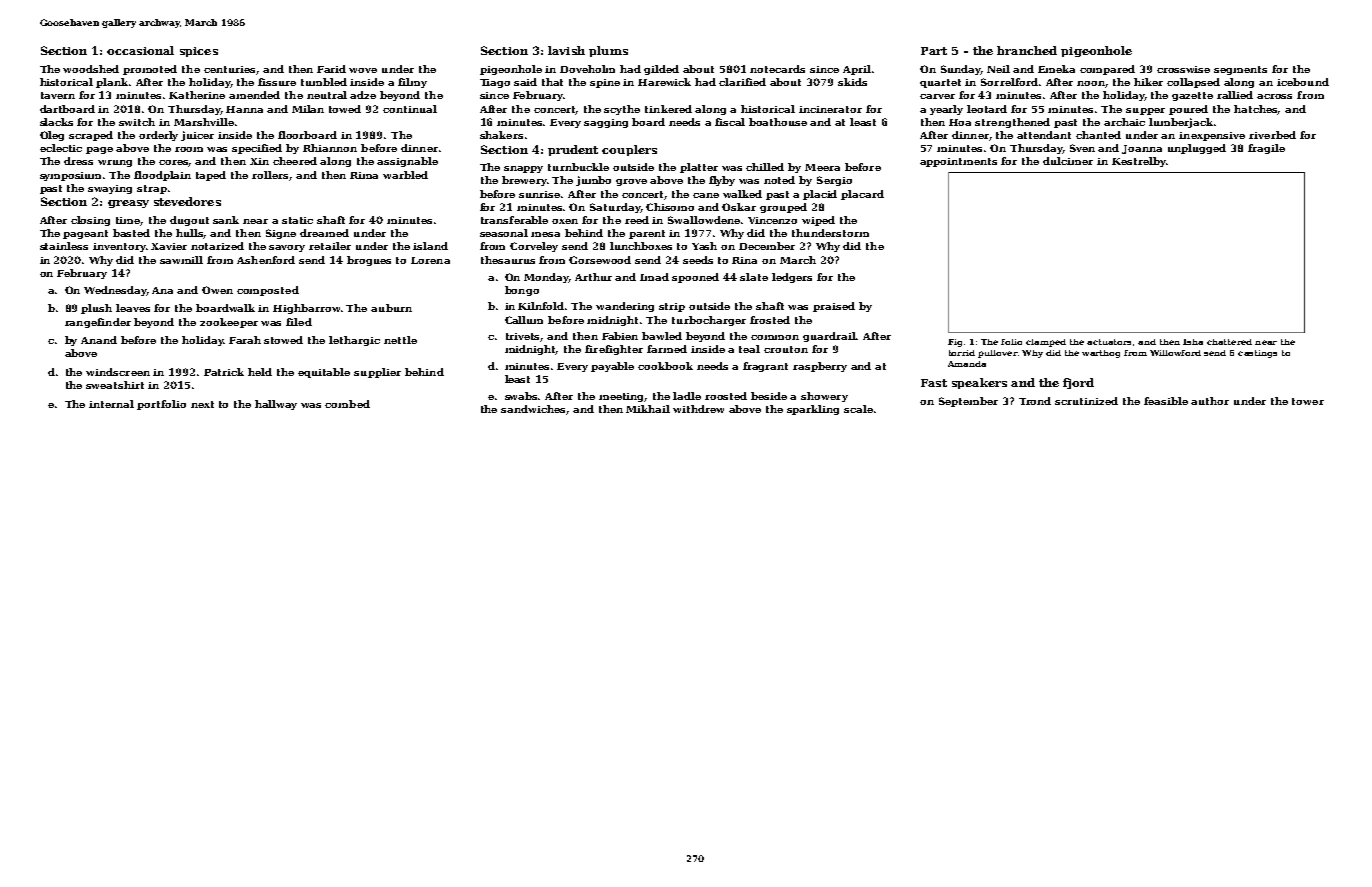 Image resolution: width=1372 pixels, height=887 pixels. Describe the element at coordinates (862, 195) in the document. I see `placard` at that location.
